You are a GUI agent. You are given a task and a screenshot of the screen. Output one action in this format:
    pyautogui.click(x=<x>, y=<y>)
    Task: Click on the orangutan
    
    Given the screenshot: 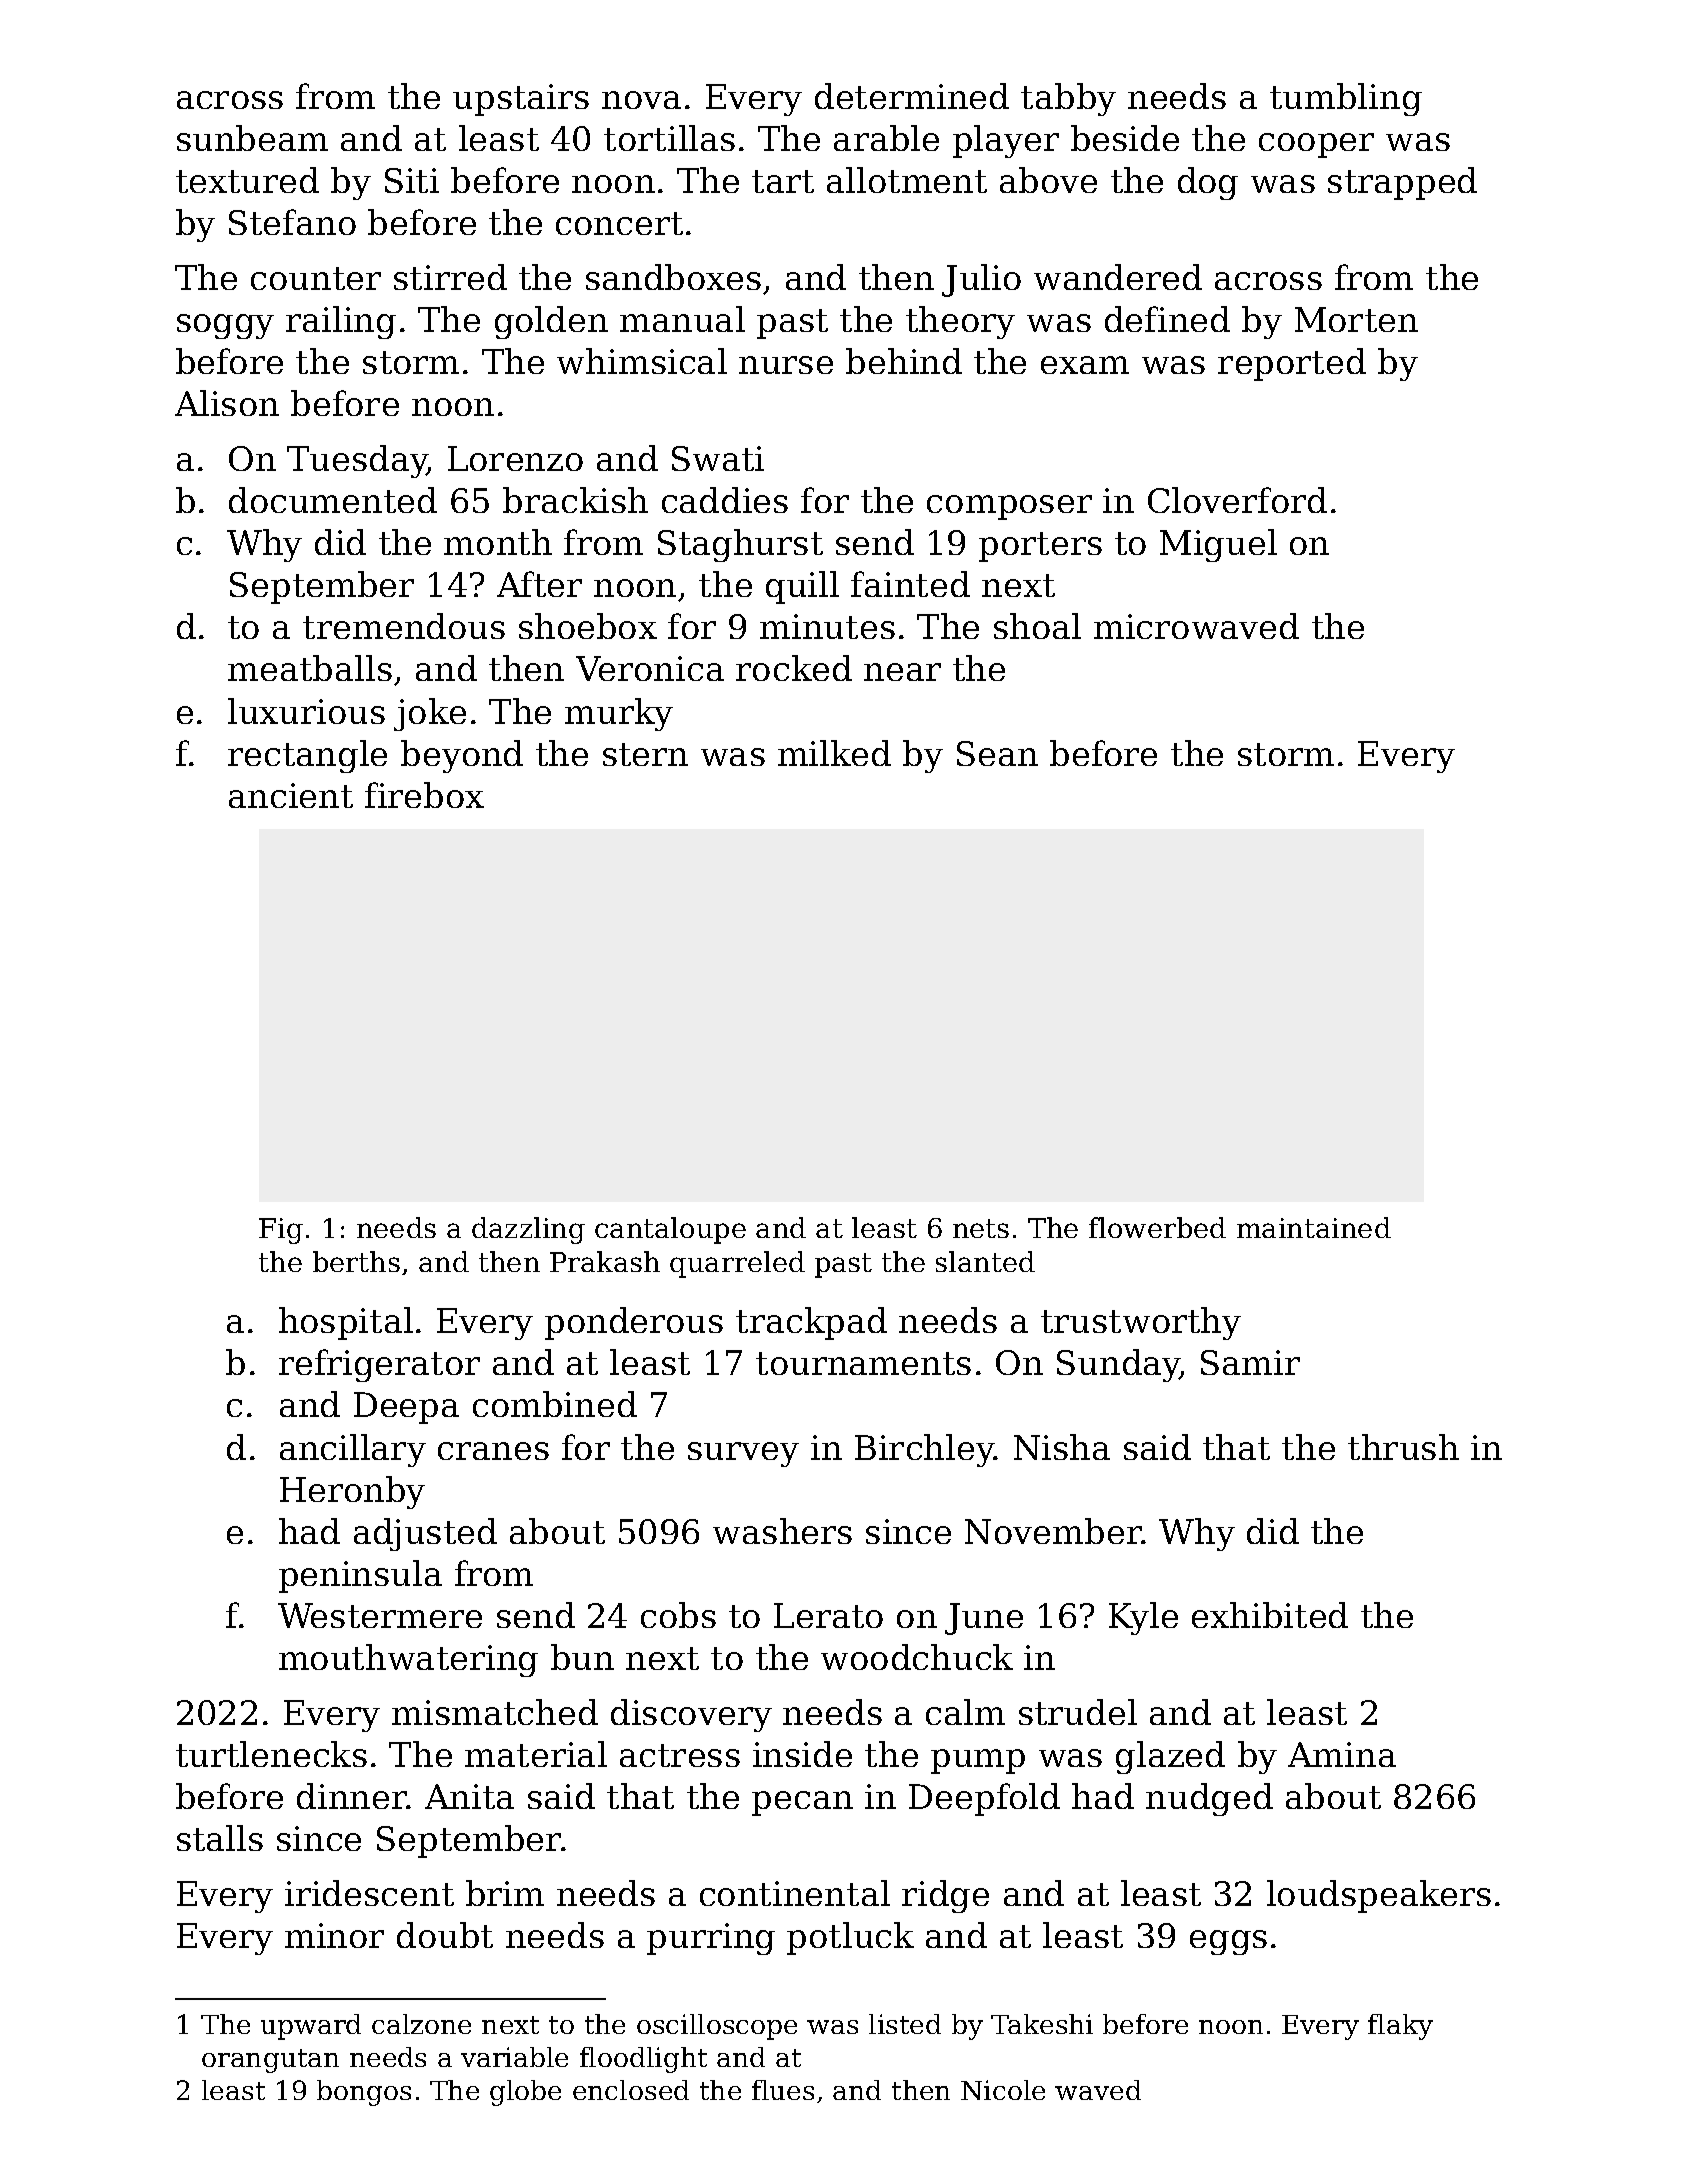 What is the action you would take?
    pyautogui.click(x=270, y=2061)
